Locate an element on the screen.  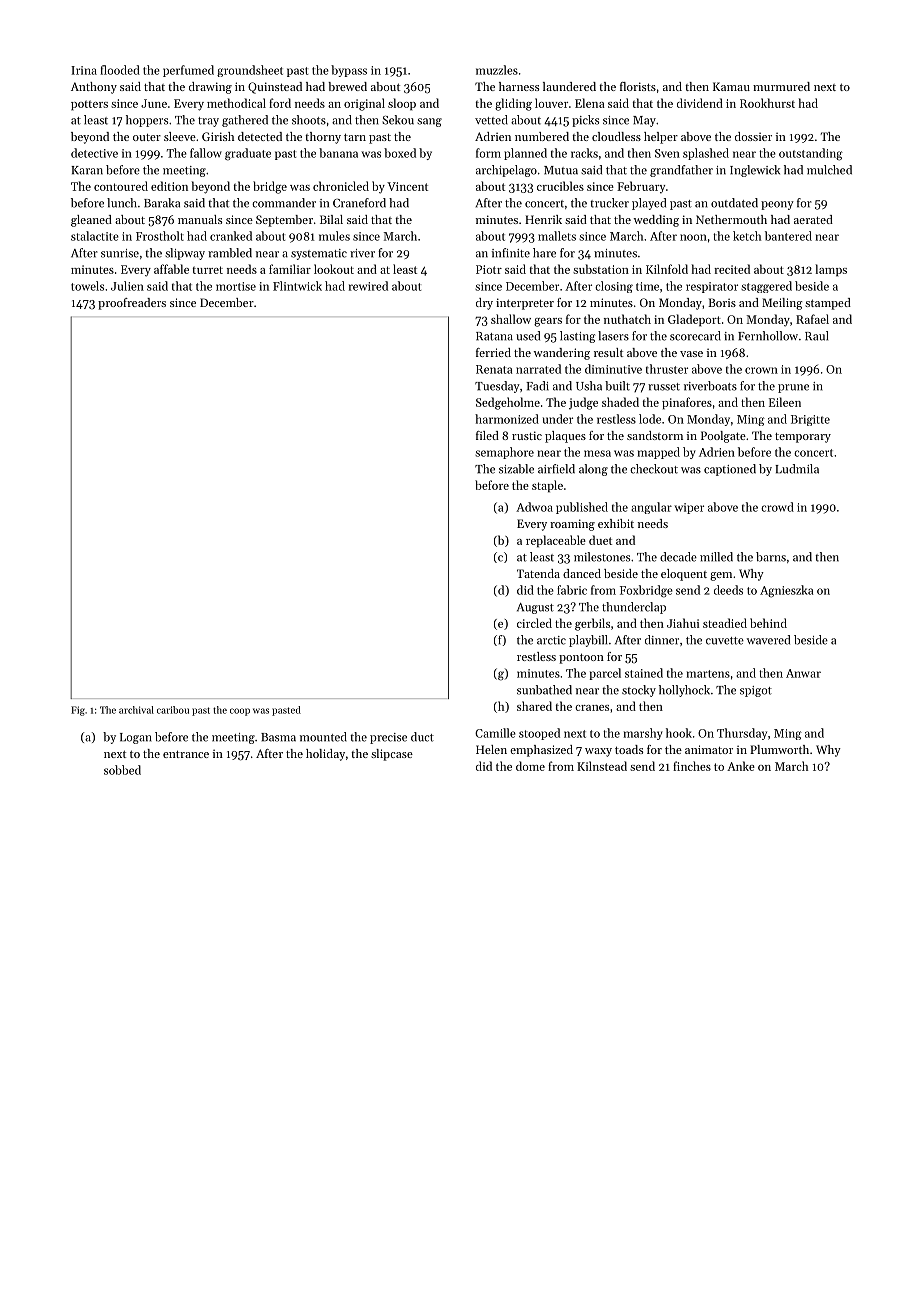
muzzles is located at coordinates (497, 70).
